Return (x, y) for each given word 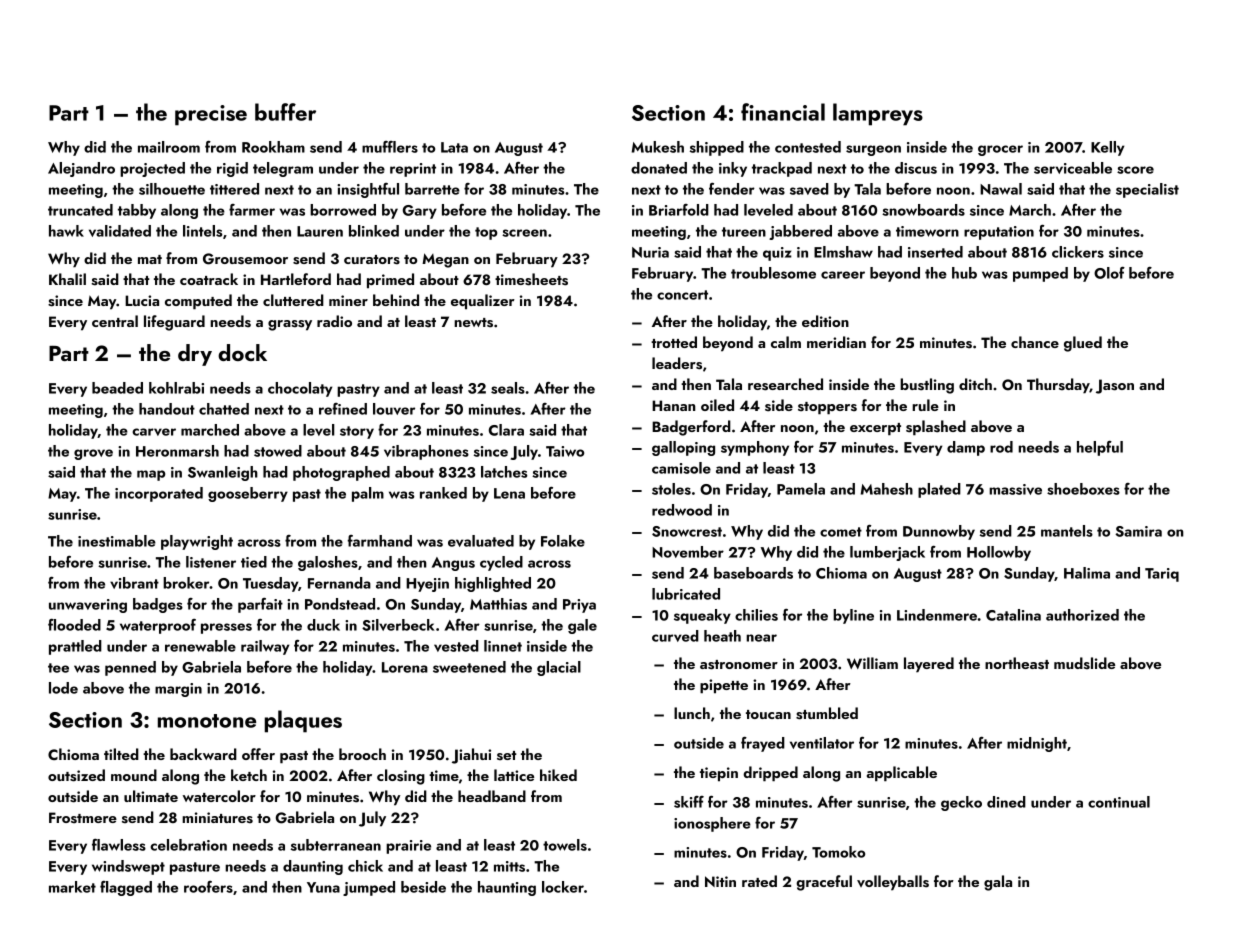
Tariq (1162, 575)
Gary (420, 212)
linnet (503, 646)
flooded (74, 625)
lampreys (878, 114)
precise (211, 115)
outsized (76, 775)
